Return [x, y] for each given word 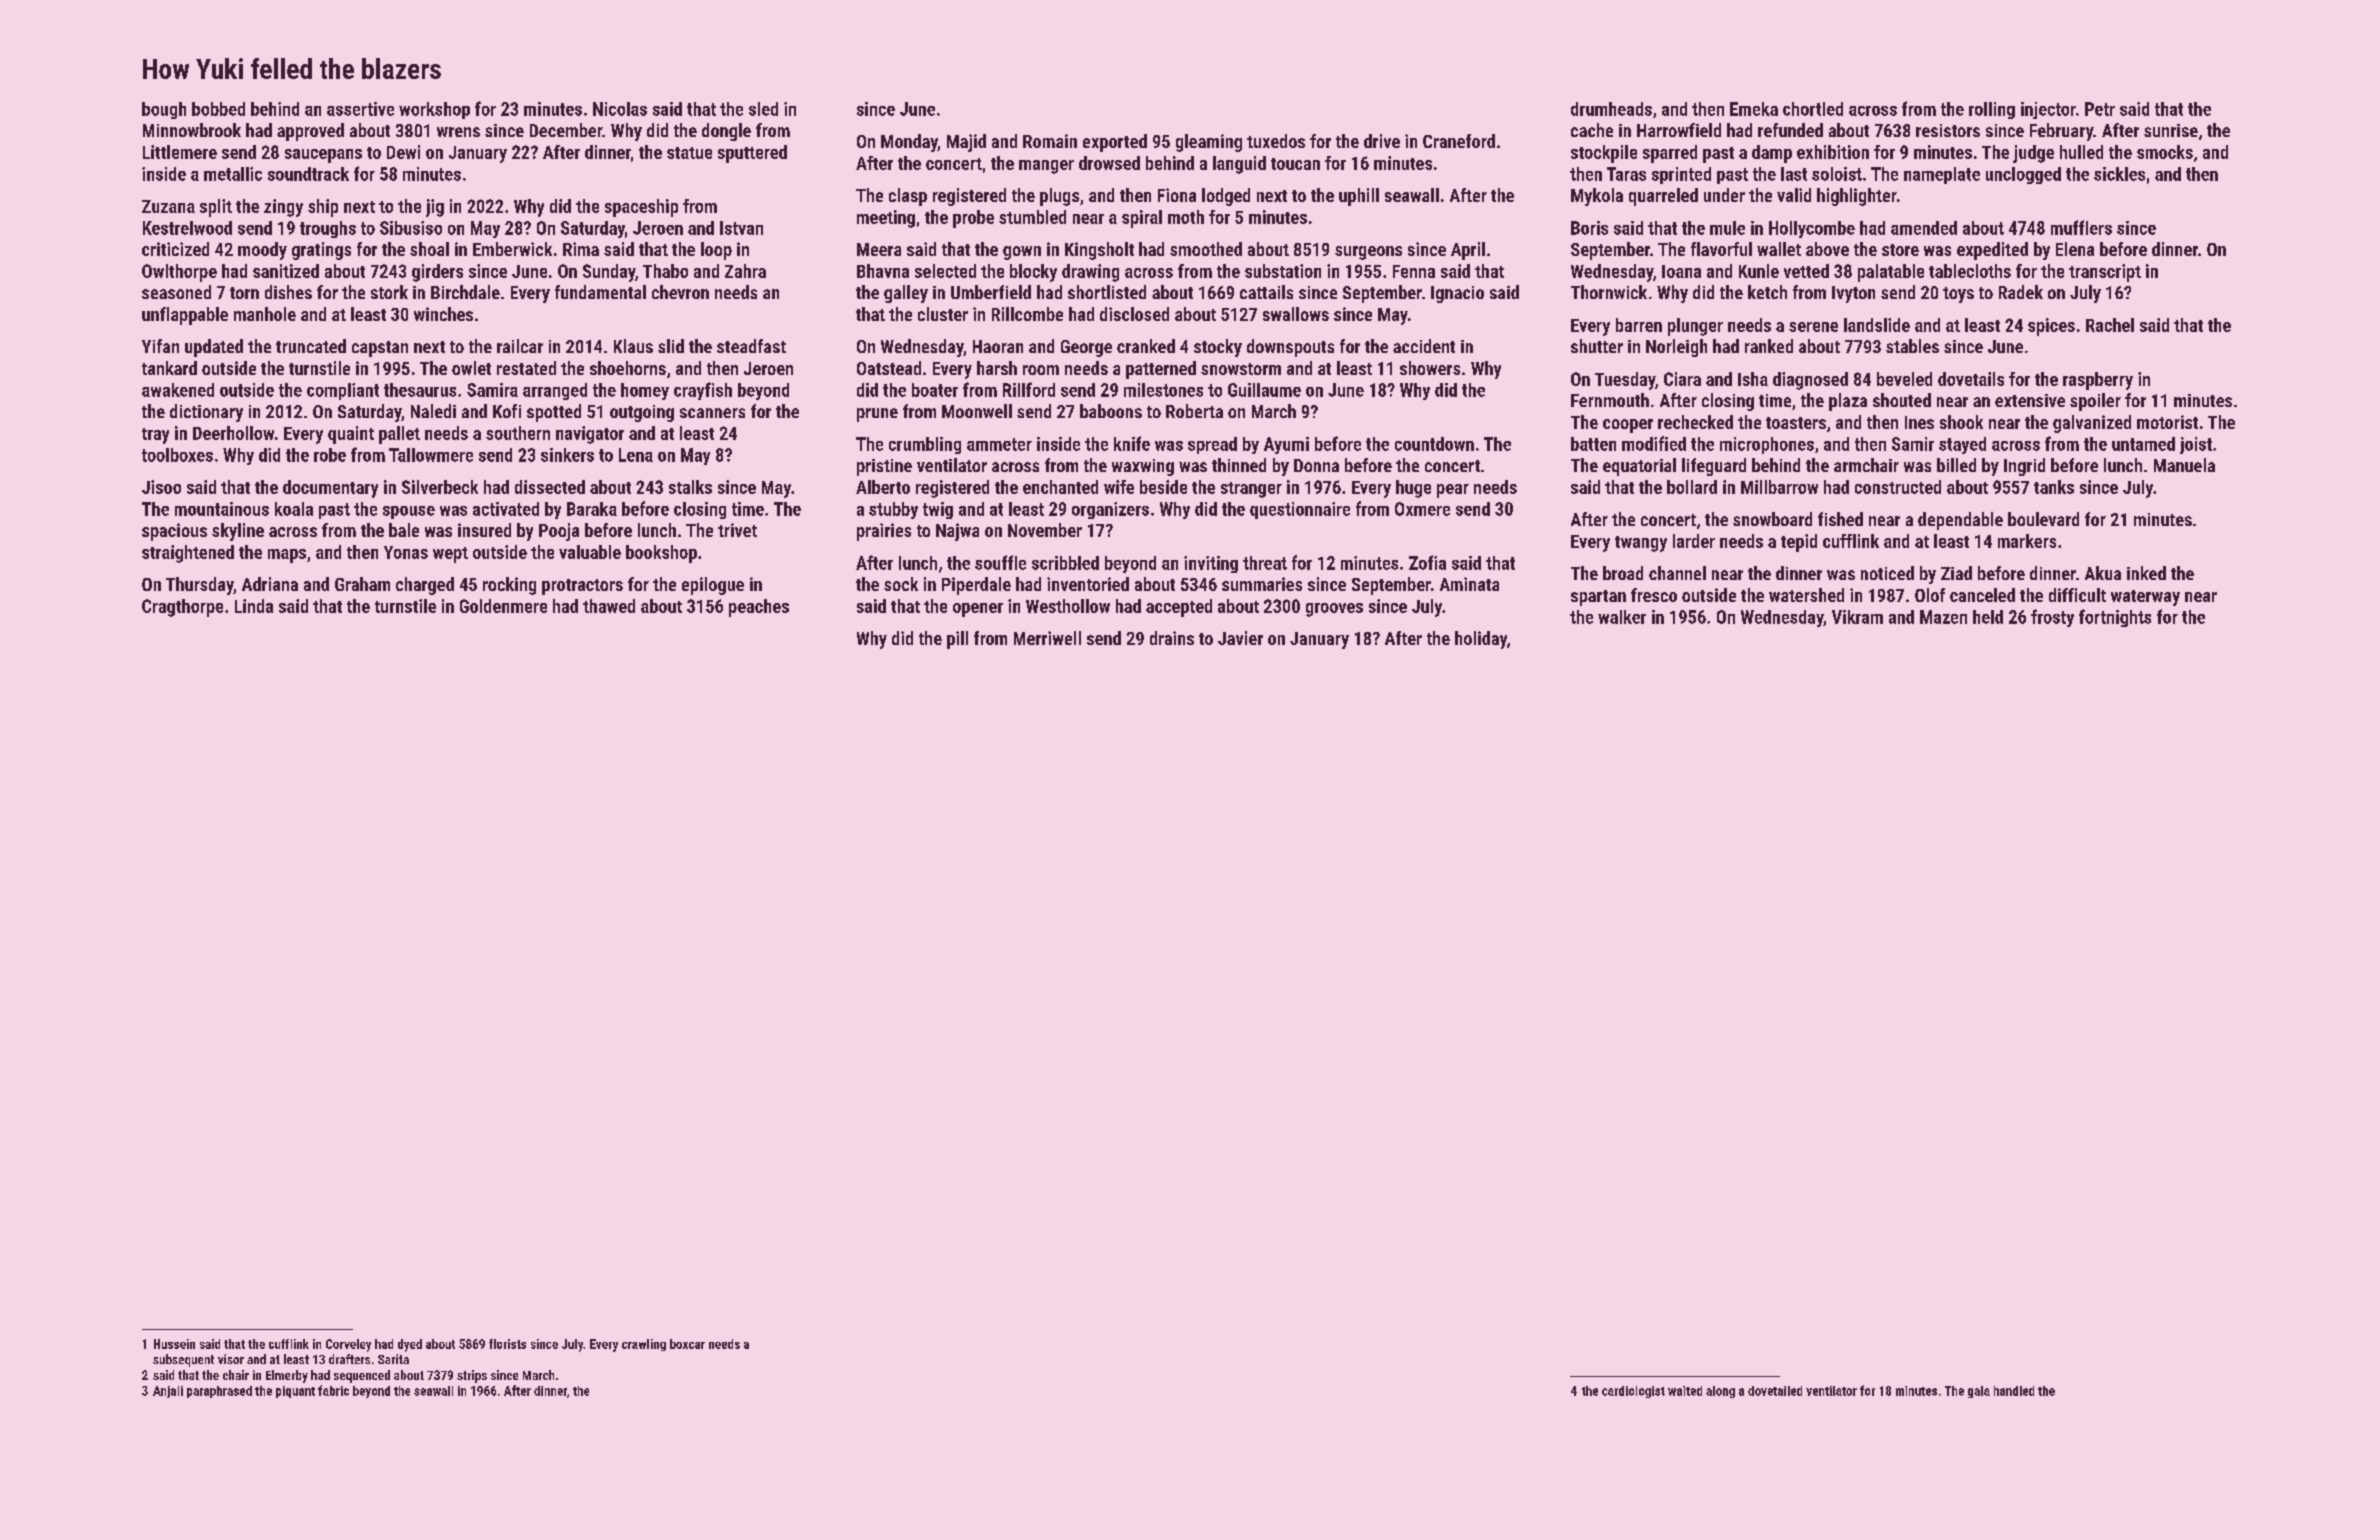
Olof [1930, 595]
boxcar [687, 1344]
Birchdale [465, 292]
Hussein [174, 1344]
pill [957, 640]
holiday [1481, 640]
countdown [1434, 444]
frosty [2052, 618]
